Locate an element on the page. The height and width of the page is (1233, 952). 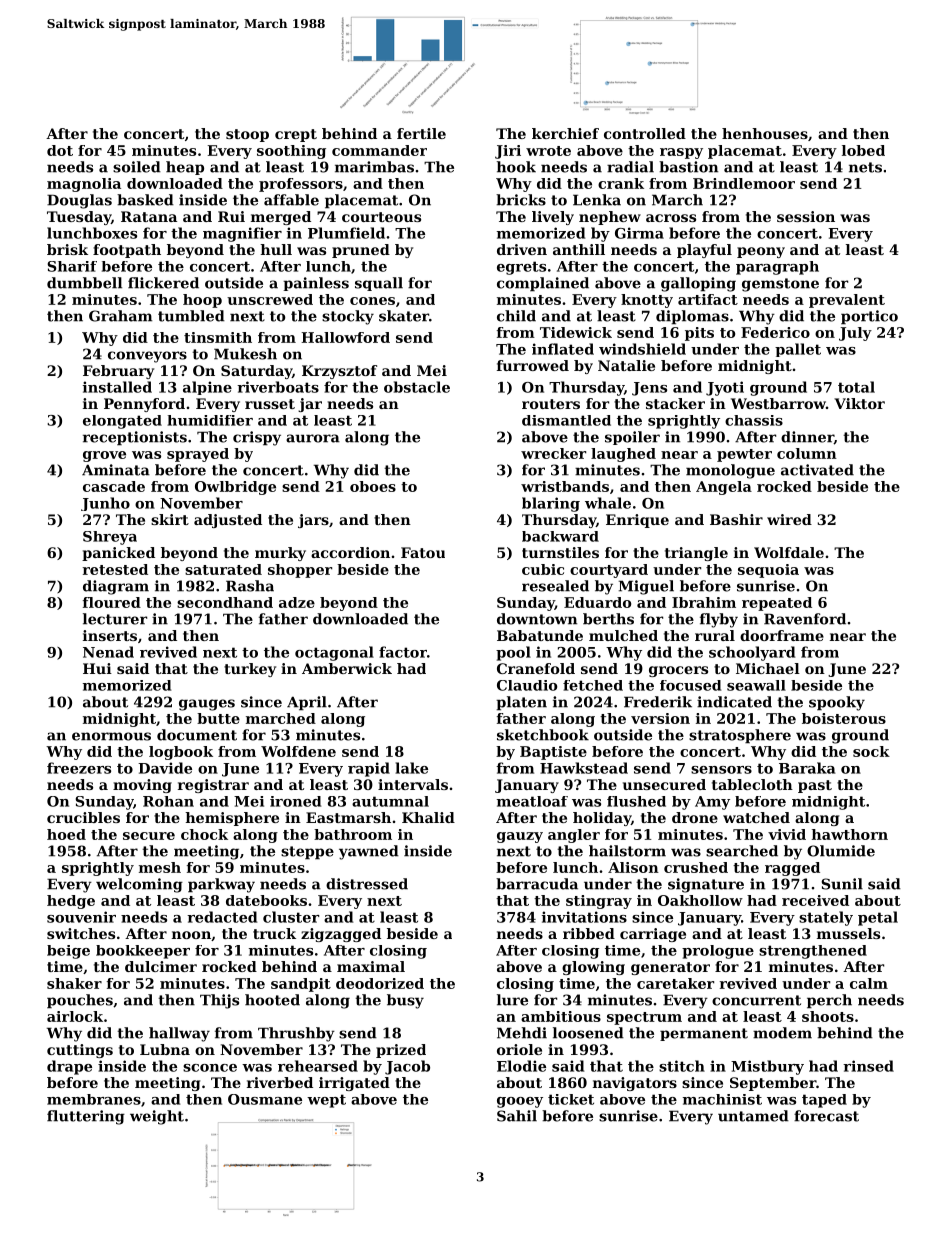
fertile is located at coordinates (421, 133).
